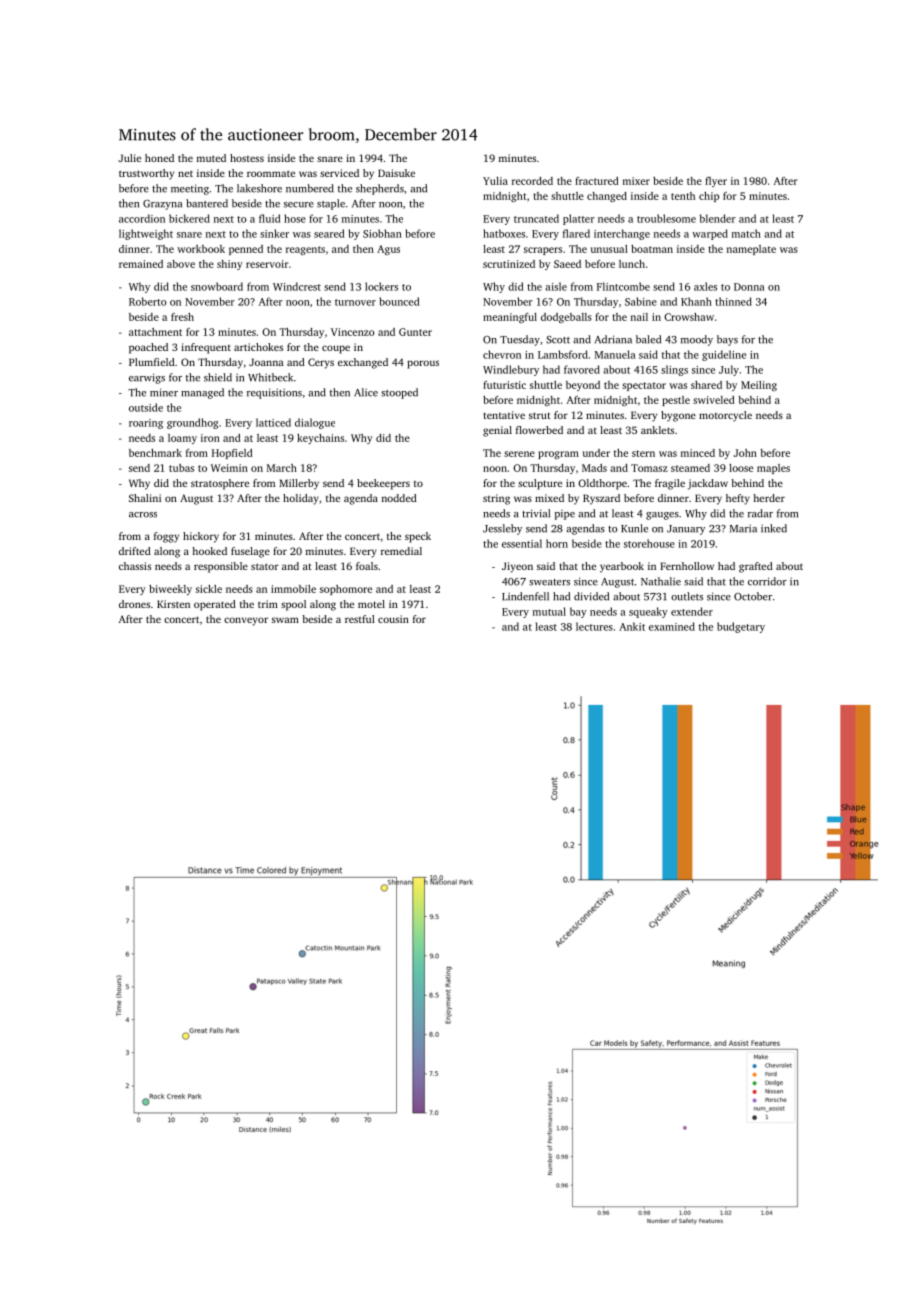 This page has height=1308, width=924. What do you see at coordinates (716, 182) in the page?
I see `flyer` at bounding box center [716, 182].
